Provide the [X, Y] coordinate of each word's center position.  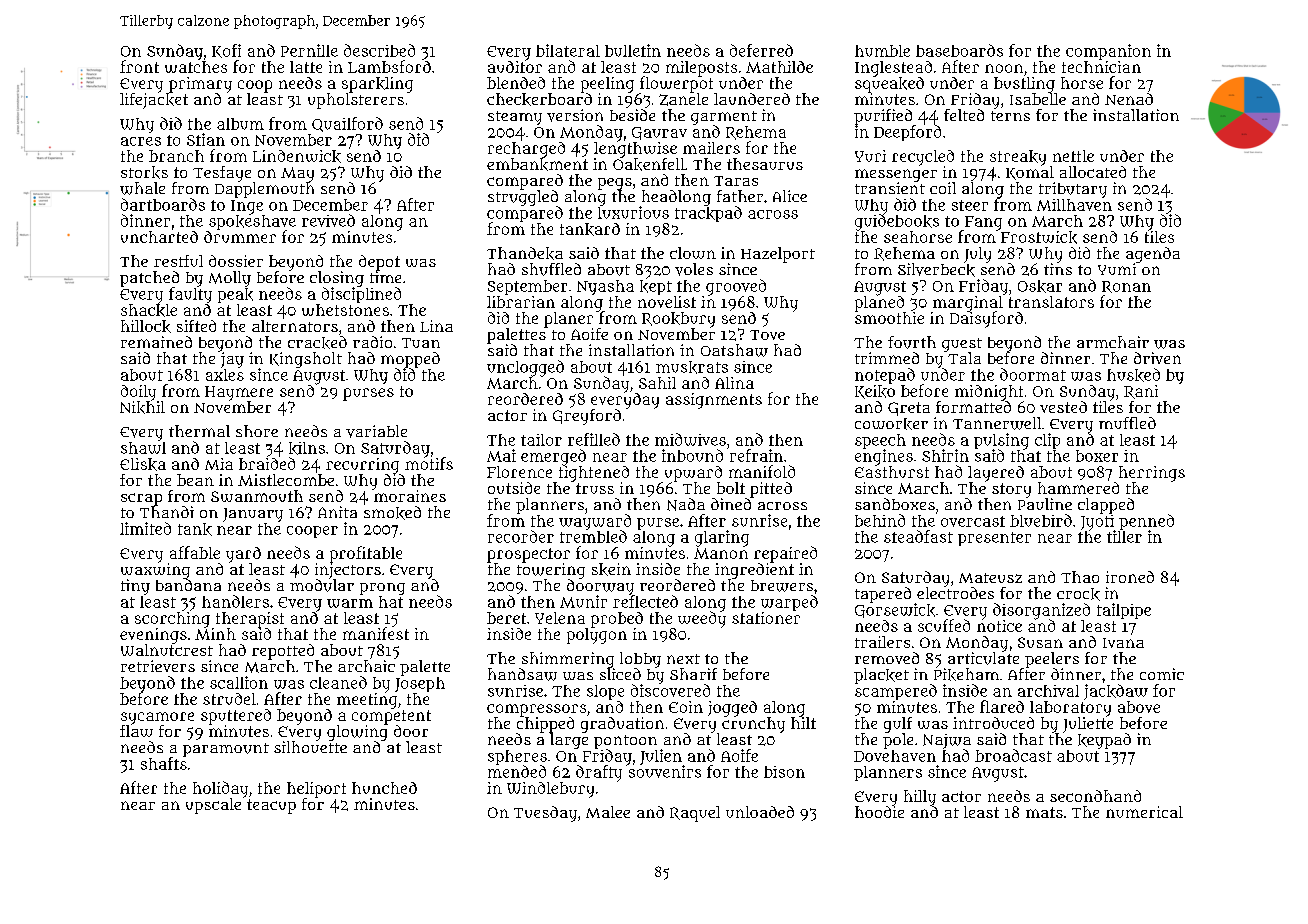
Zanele [683, 99]
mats [1044, 812]
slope [605, 692]
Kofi [226, 51]
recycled [923, 158]
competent [391, 717]
